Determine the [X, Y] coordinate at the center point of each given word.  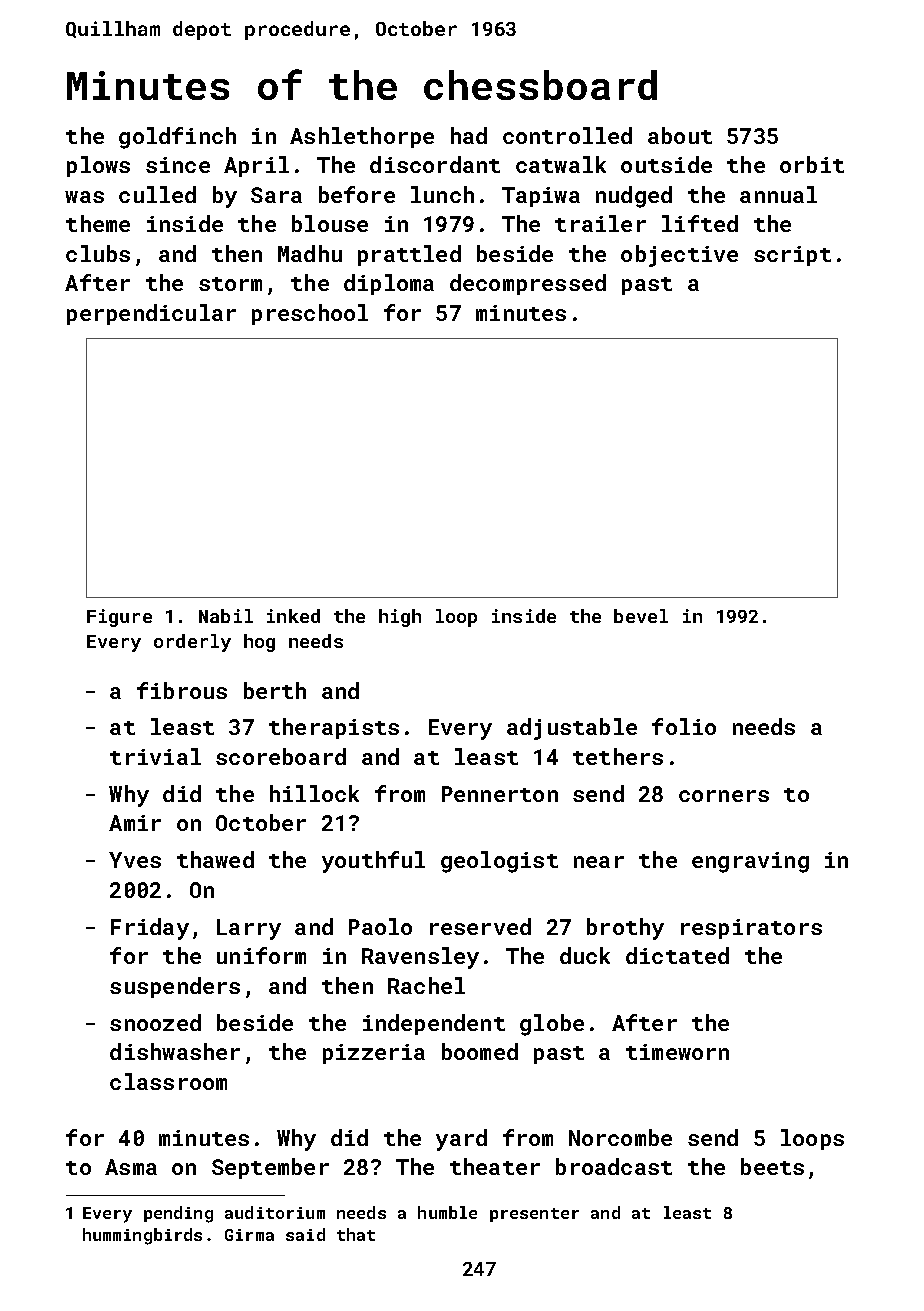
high [400, 618]
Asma [131, 1167]
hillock [314, 793]
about [680, 135]
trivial [155, 756]
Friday [150, 929]
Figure [119, 618]
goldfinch [177, 138]
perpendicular [151, 314]
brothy [625, 929]
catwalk [561, 164]
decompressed [528, 284]
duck [585, 955]
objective [679, 256]
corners [724, 796]
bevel [641, 616]
